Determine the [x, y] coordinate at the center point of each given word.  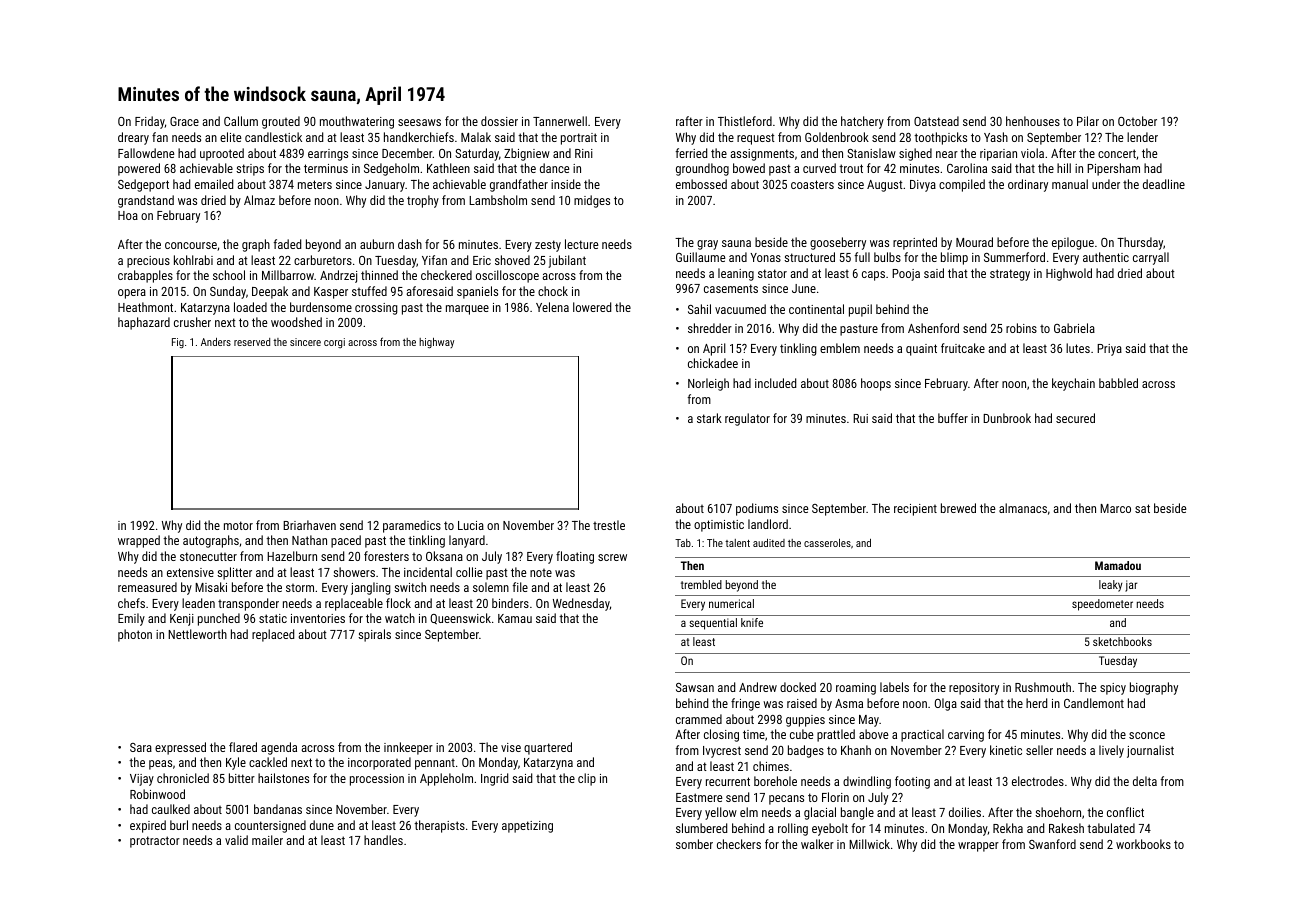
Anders [216, 342]
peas [160, 765]
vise [511, 747]
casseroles [827, 543]
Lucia [471, 525]
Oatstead [936, 121]
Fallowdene [146, 153]
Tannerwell [560, 121]
